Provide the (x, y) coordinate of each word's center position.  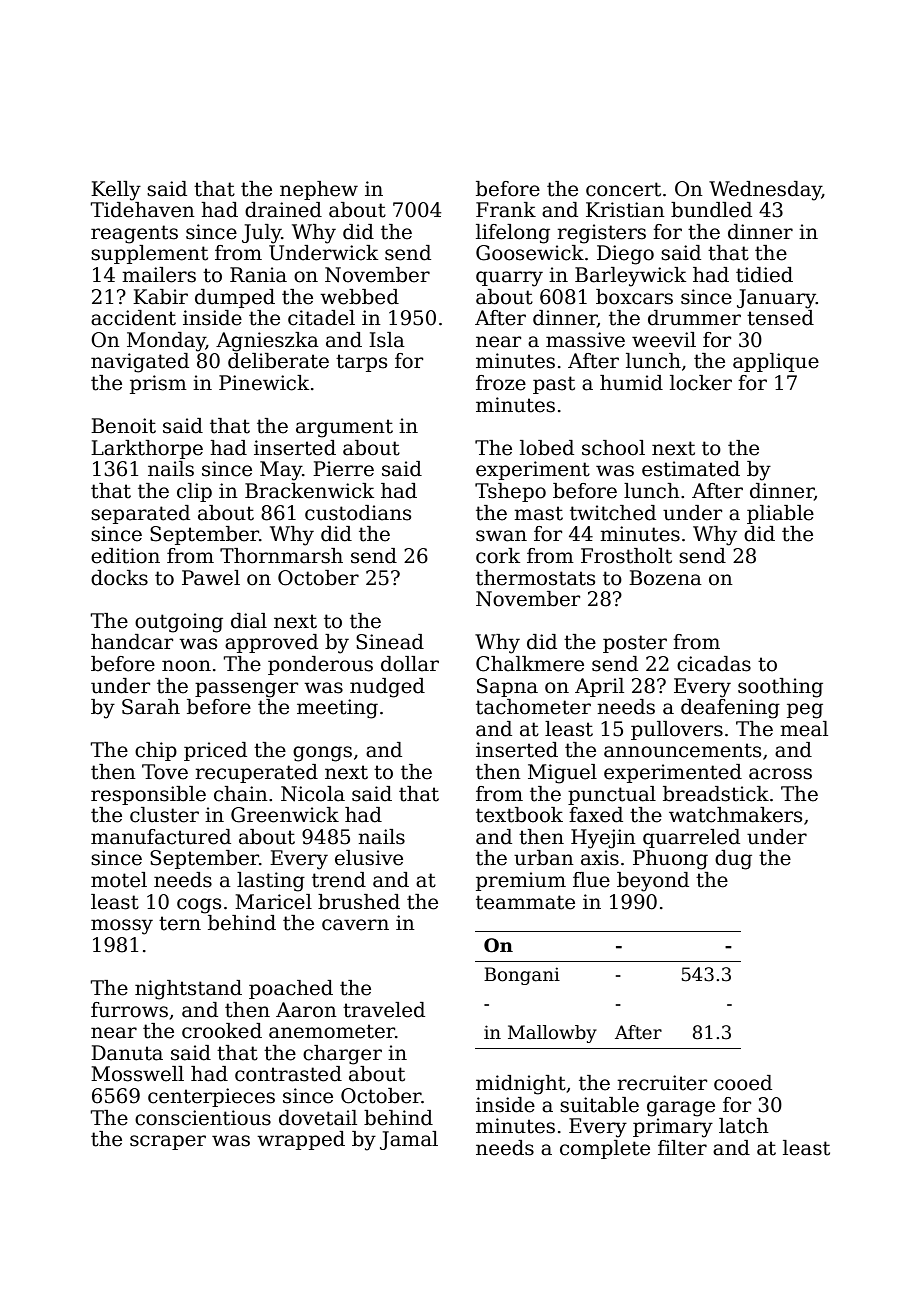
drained (283, 210)
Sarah (151, 707)
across (780, 774)
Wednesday (765, 191)
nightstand (188, 990)
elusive (369, 858)
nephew (319, 190)
